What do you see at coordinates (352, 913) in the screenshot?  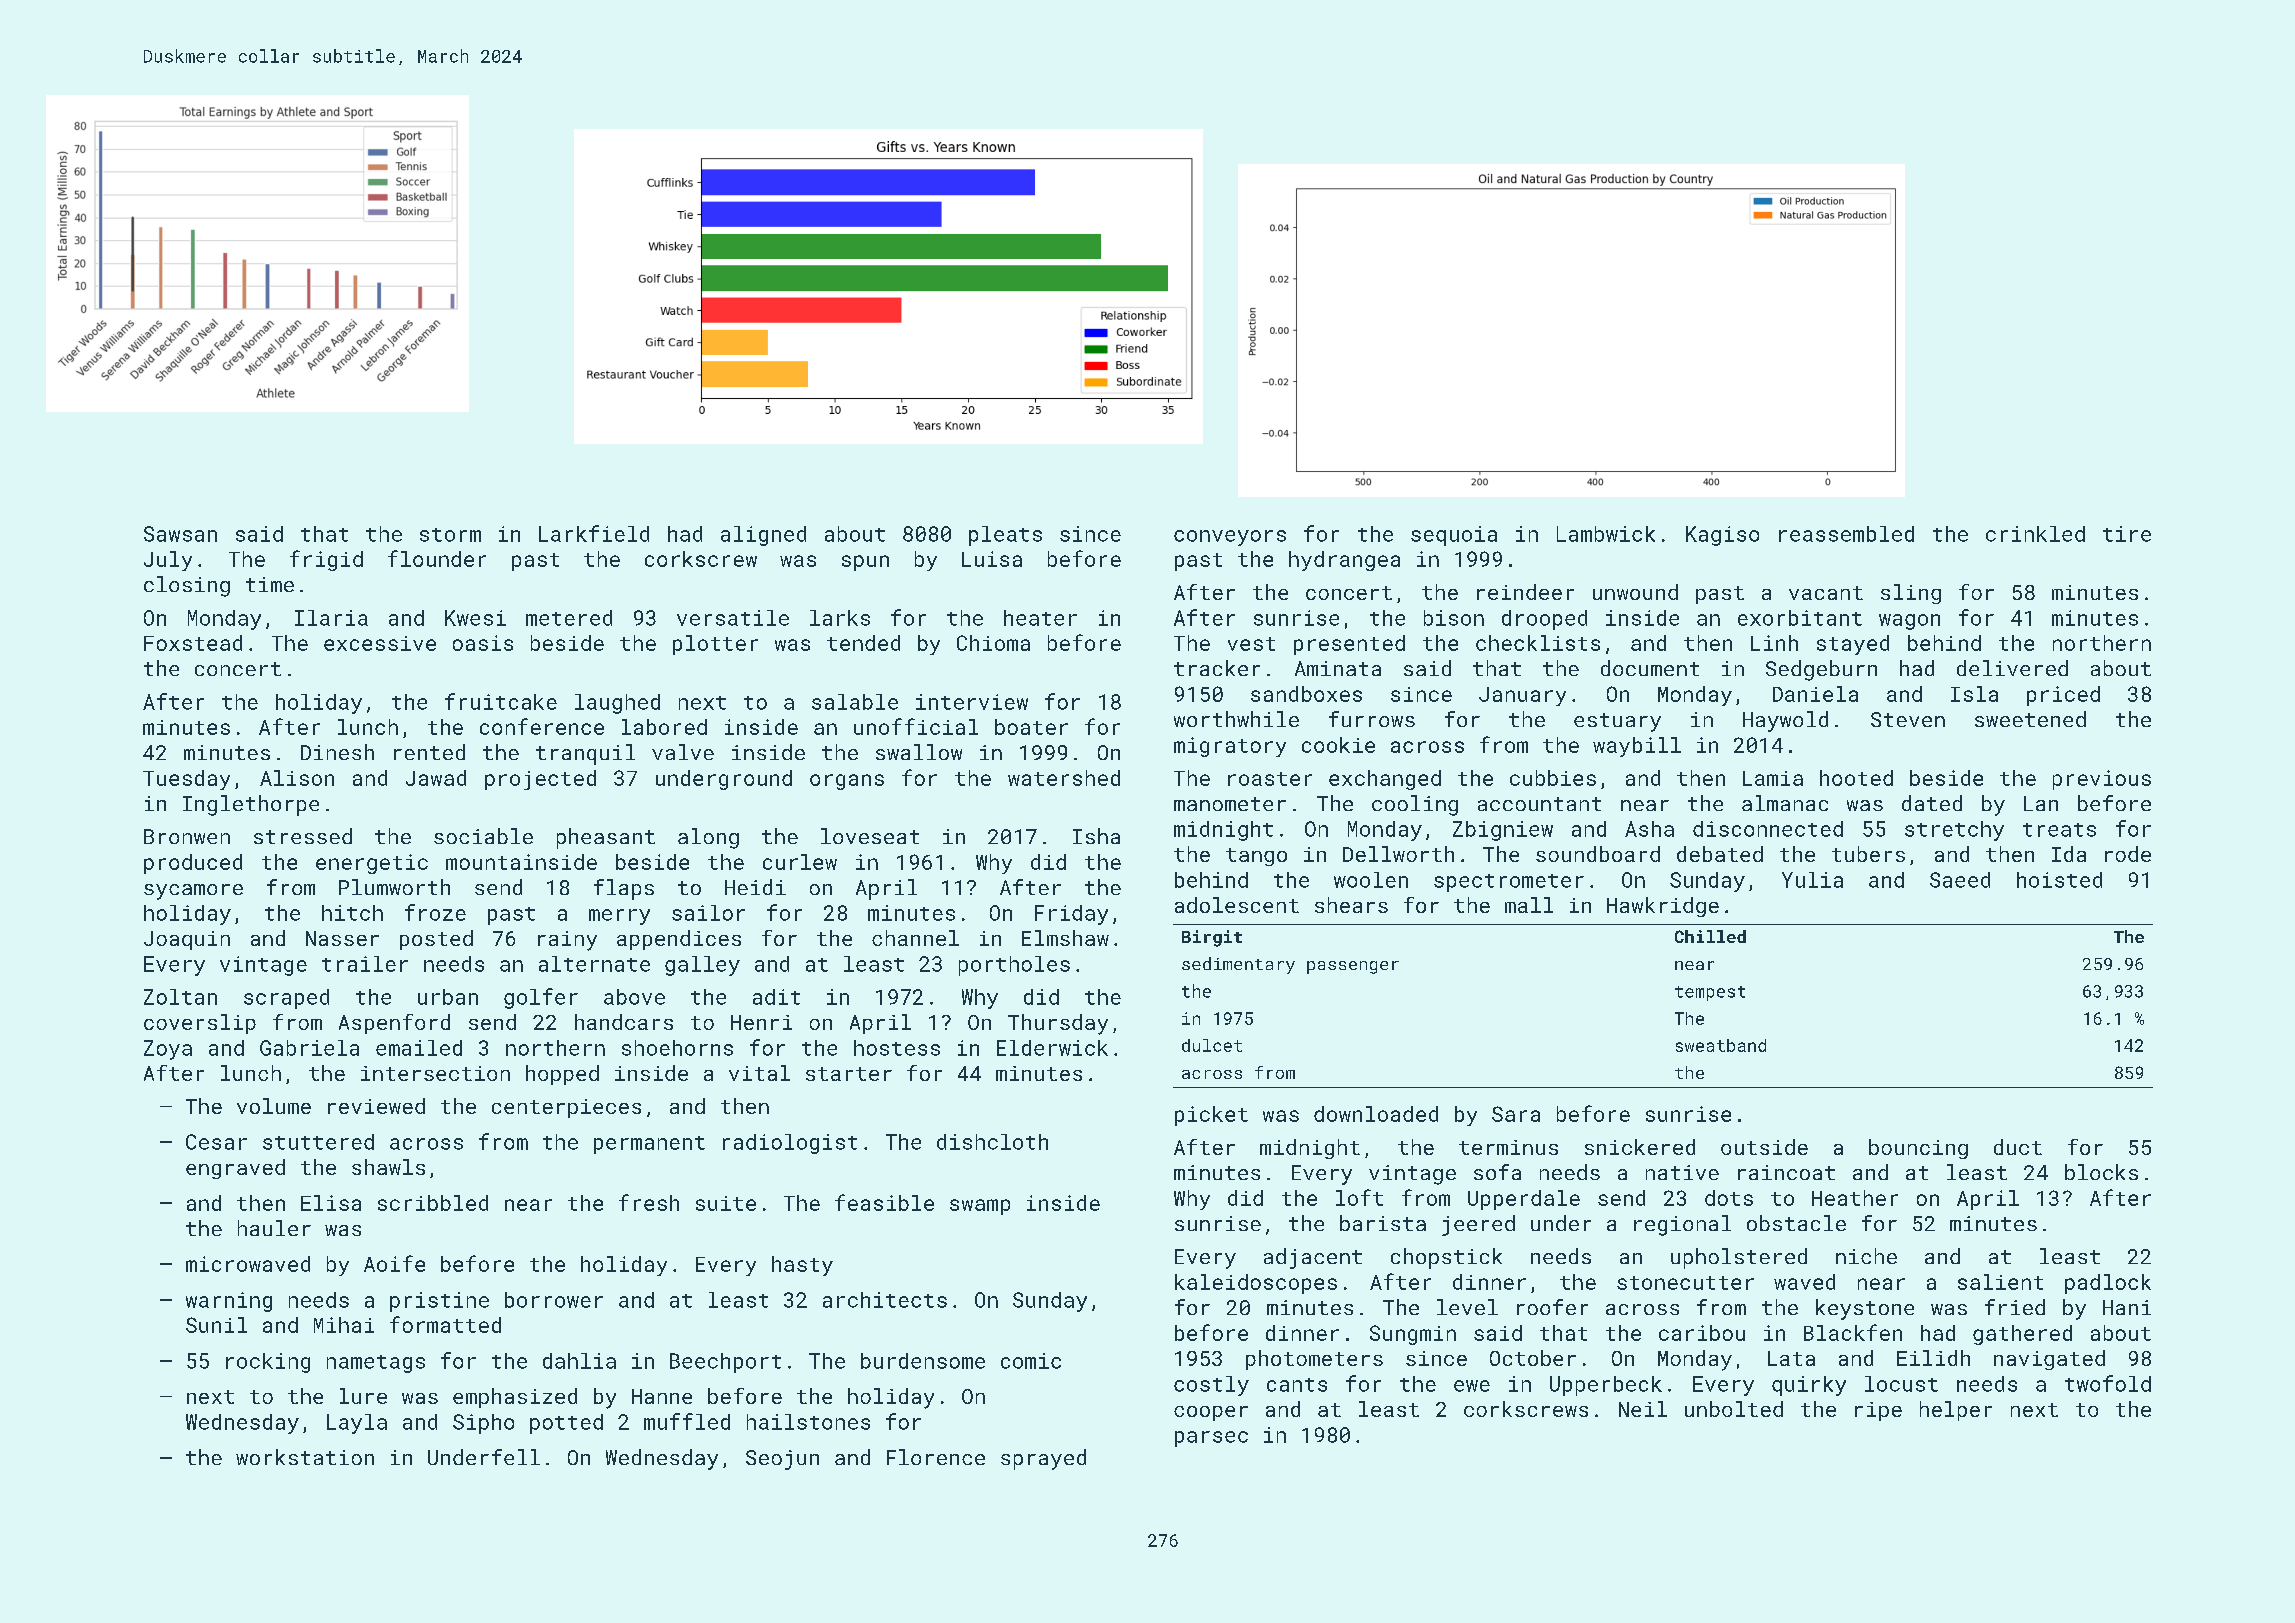 I see `hitch` at bounding box center [352, 913].
